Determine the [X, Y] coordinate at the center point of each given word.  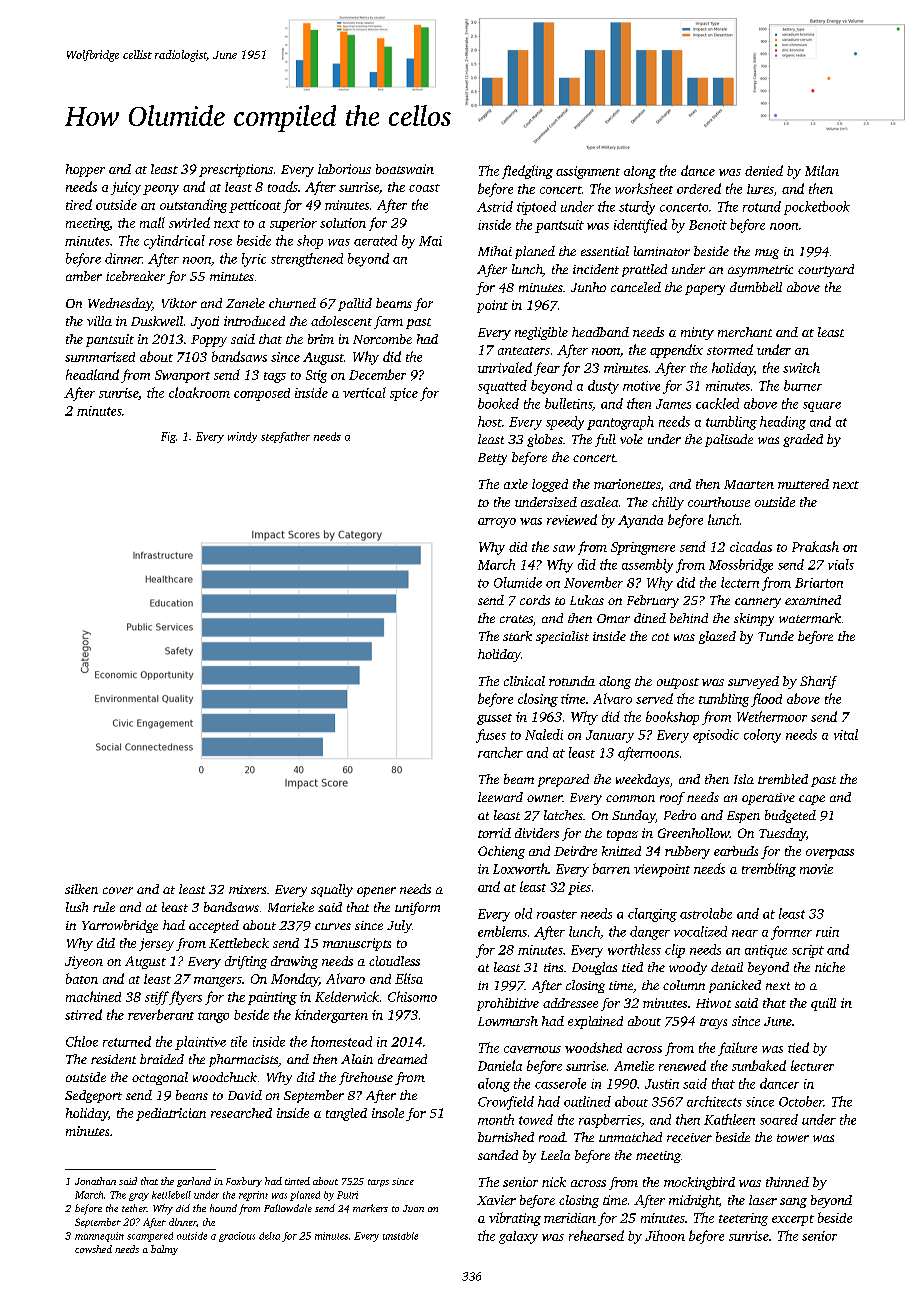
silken [81, 889]
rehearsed [596, 1235]
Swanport [182, 376]
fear [547, 369]
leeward [500, 797]
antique [766, 951]
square [822, 407]
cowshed [93, 1249]
